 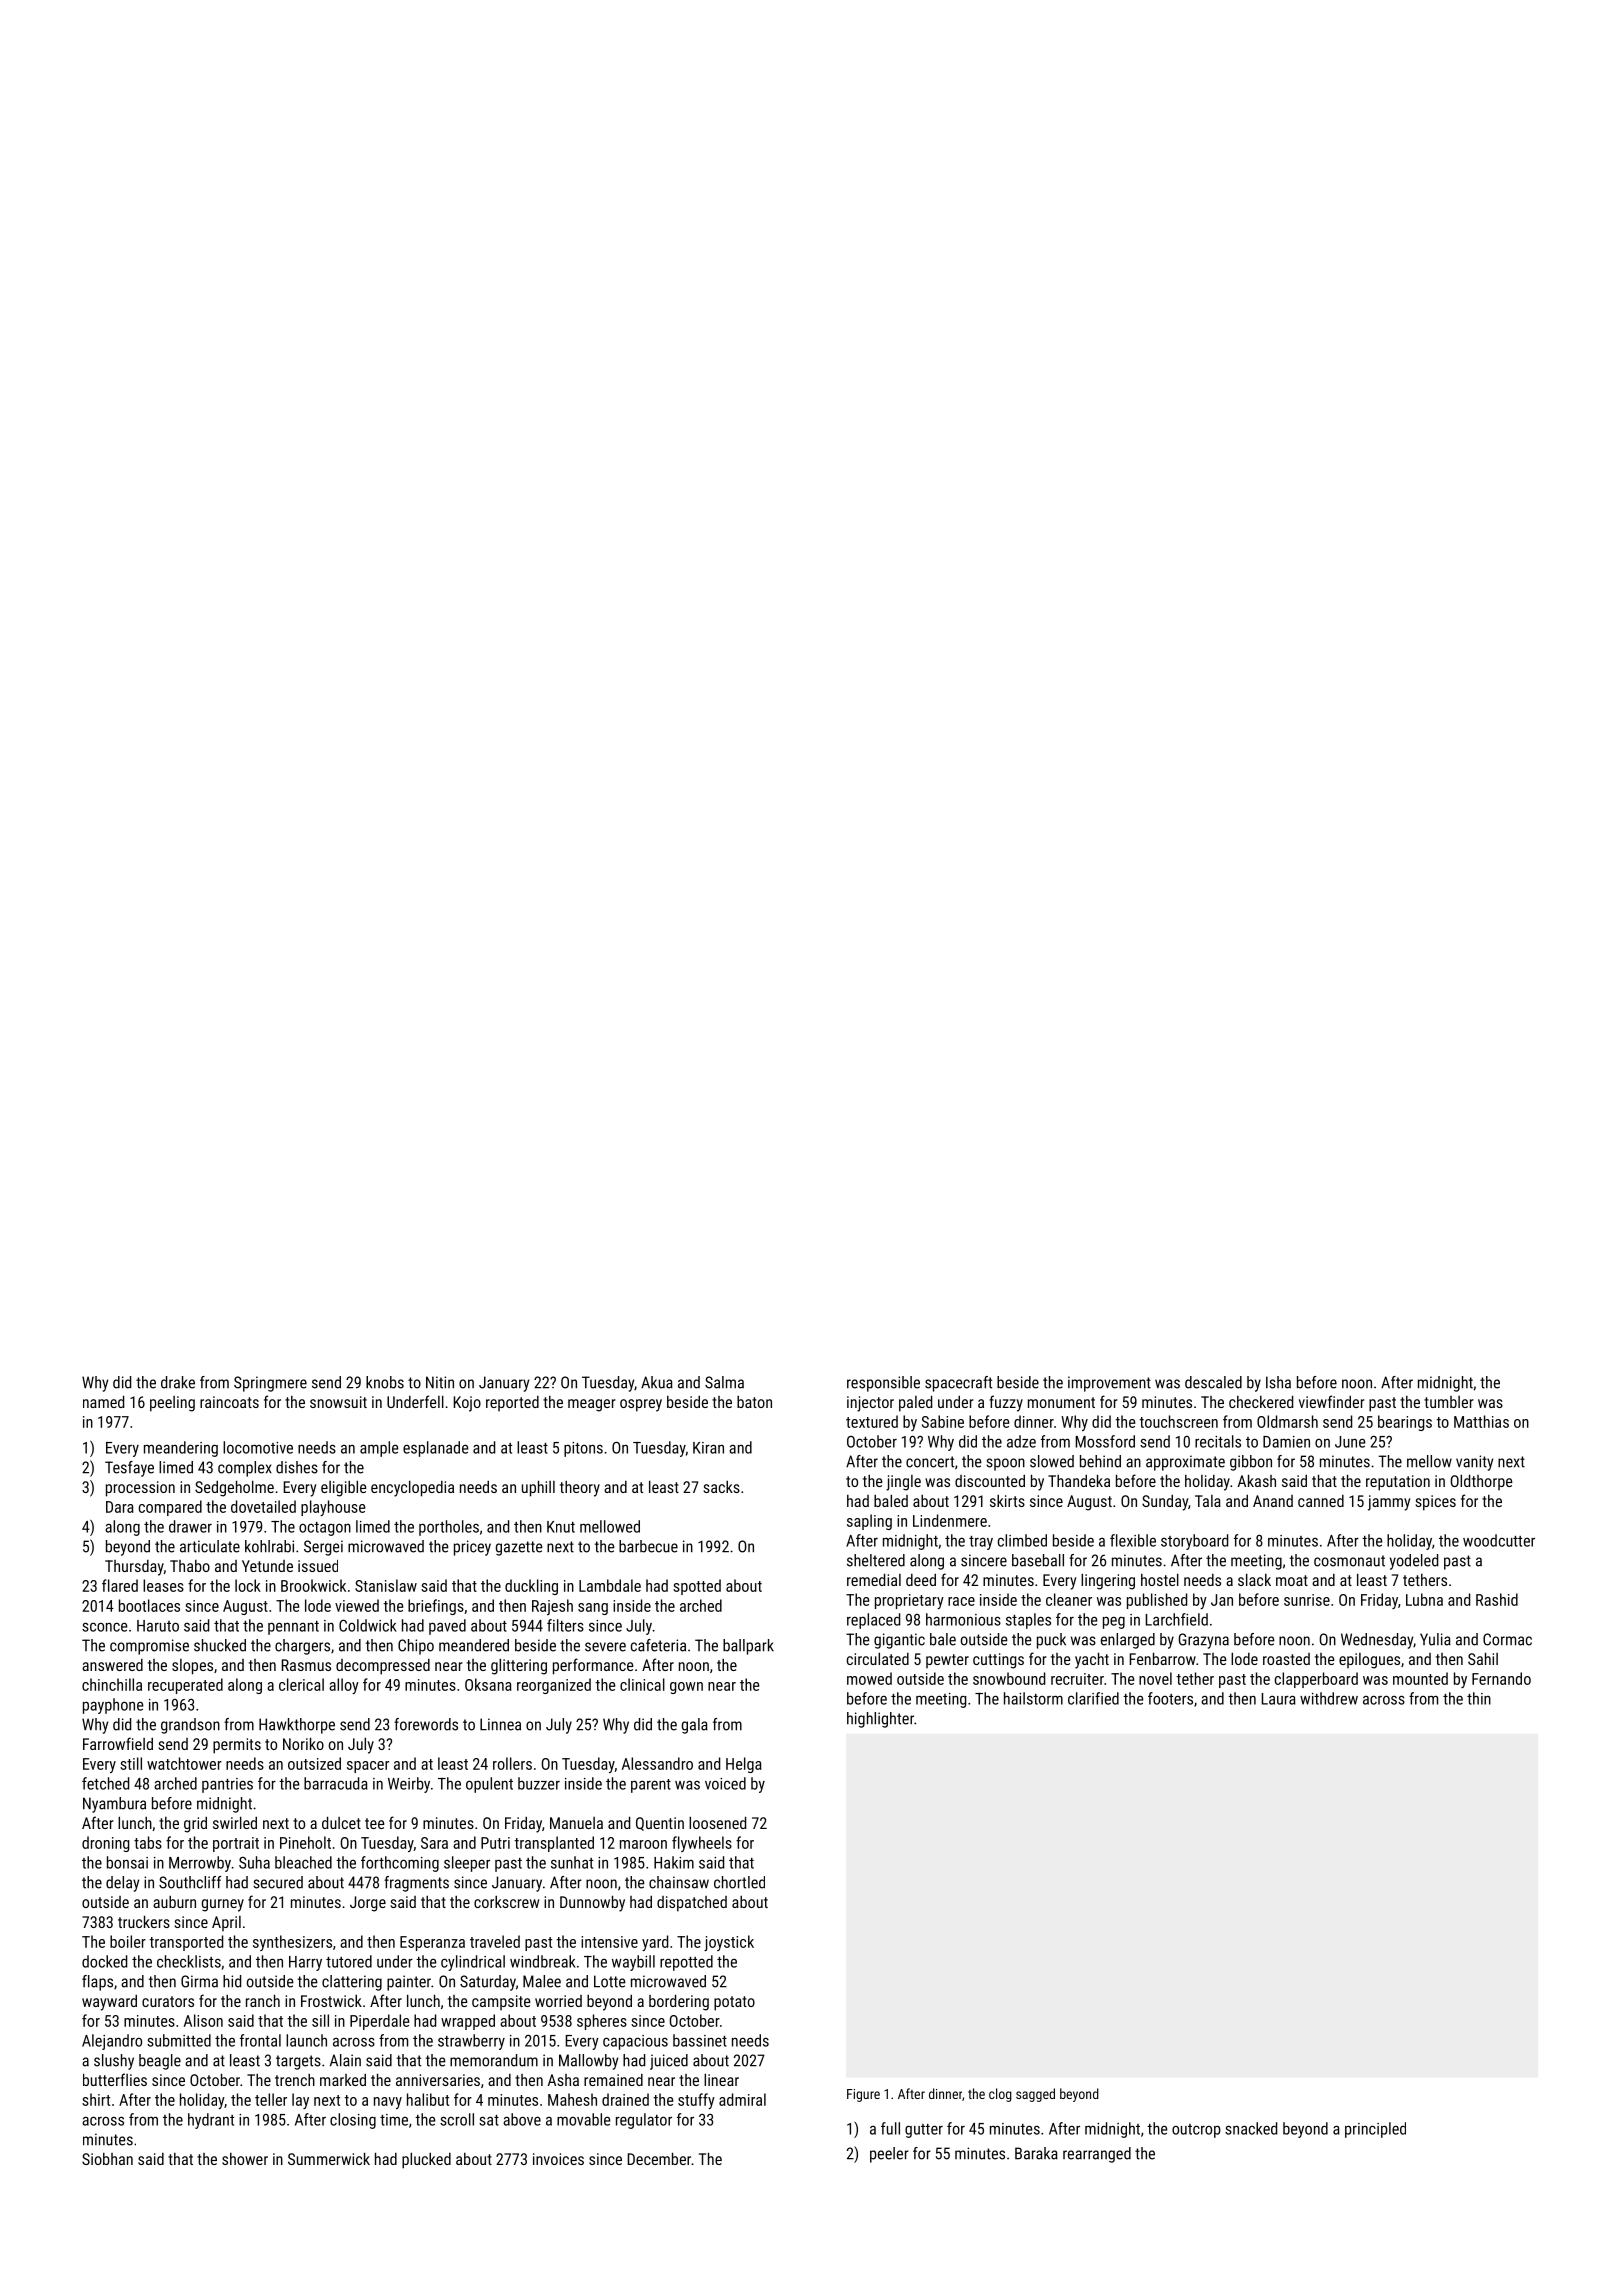 What do you see at coordinates (172, 1404) in the screenshot?
I see `peeling` at bounding box center [172, 1404].
